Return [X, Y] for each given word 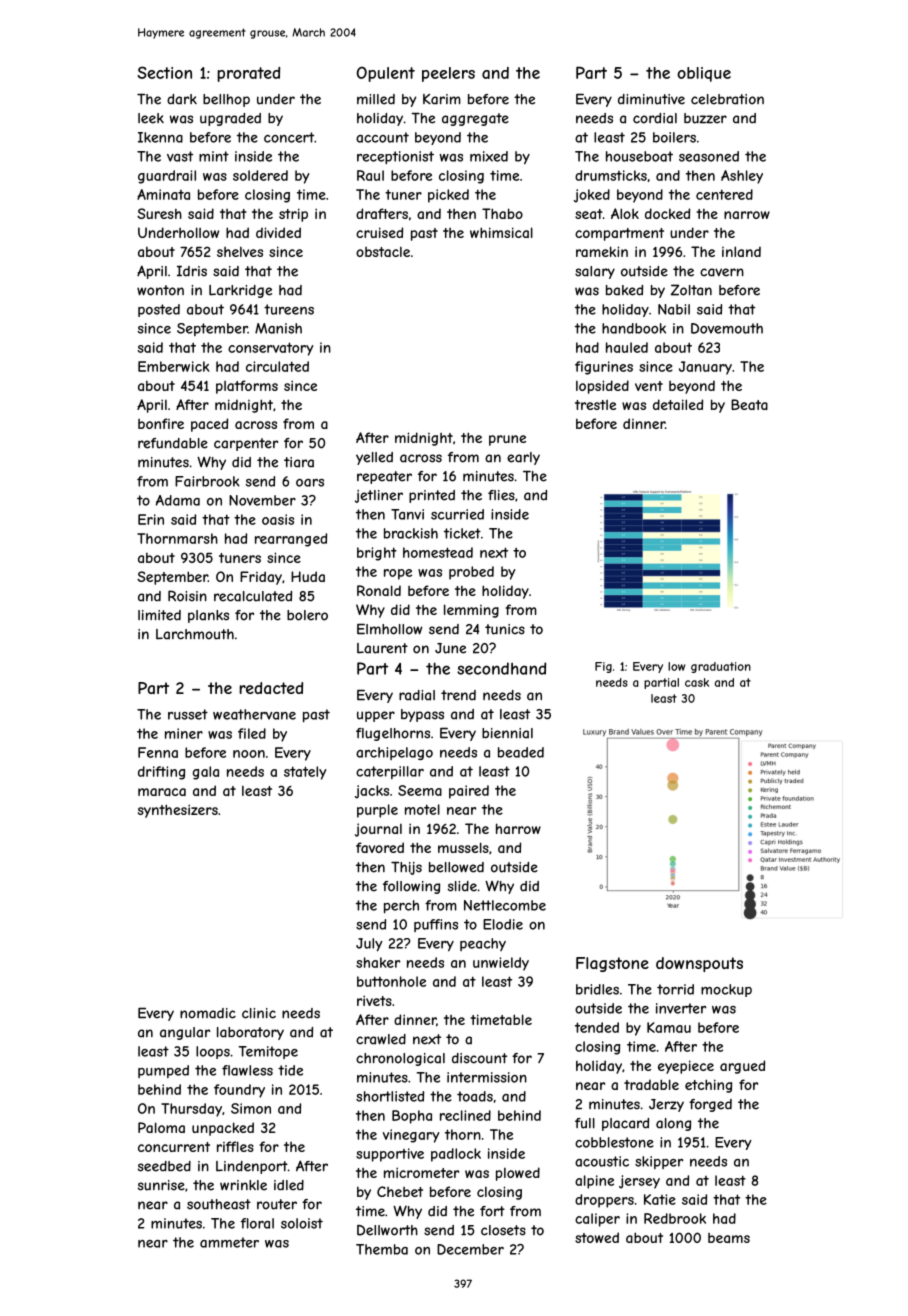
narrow [747, 215]
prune [507, 440]
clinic [259, 1013]
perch [401, 907]
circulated [277, 366]
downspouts [699, 964]
